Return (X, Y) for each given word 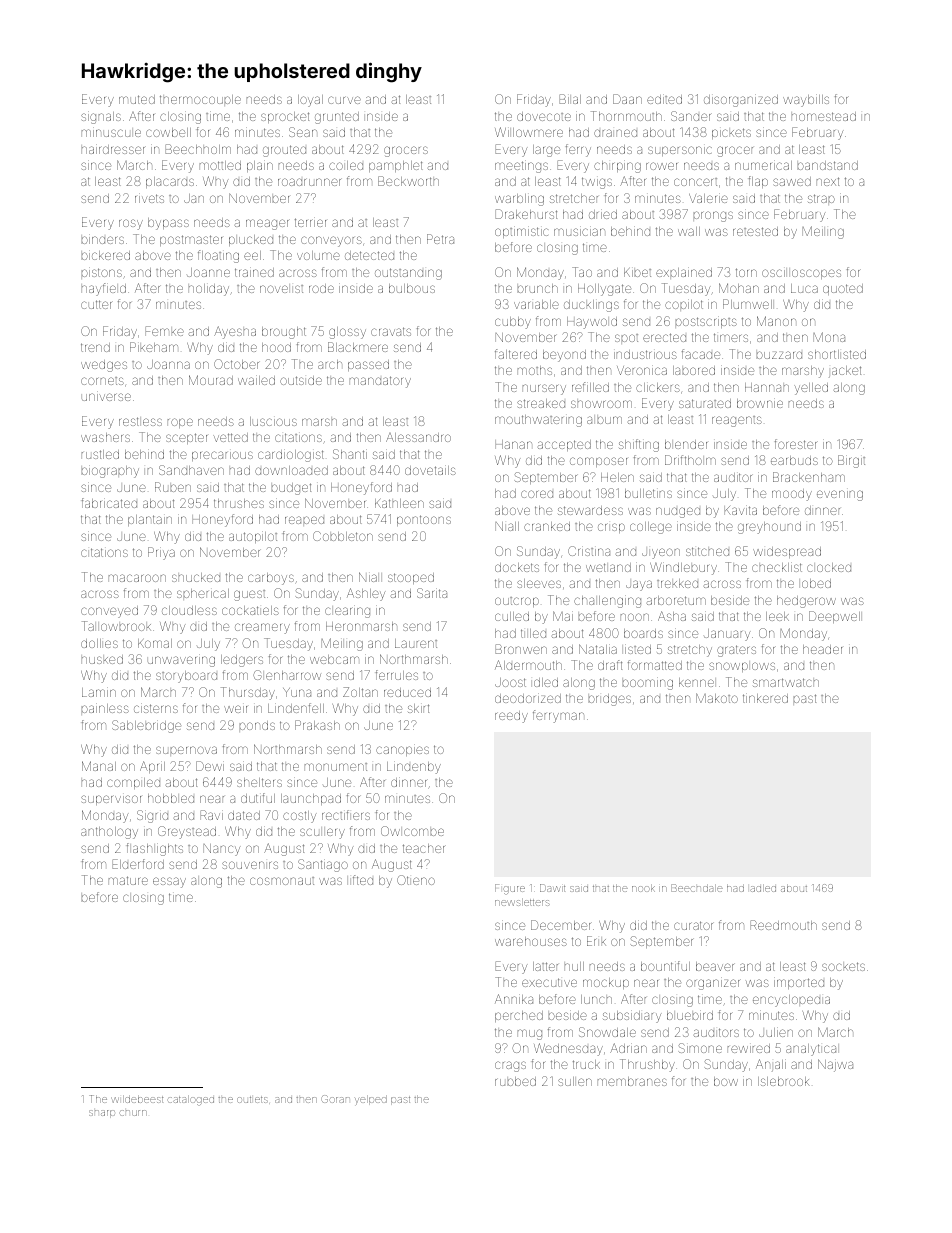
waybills (806, 100)
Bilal (570, 99)
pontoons (424, 520)
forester (796, 444)
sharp (102, 1114)
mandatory (380, 382)
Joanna (168, 364)
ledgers (242, 661)
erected (664, 337)
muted (137, 99)
